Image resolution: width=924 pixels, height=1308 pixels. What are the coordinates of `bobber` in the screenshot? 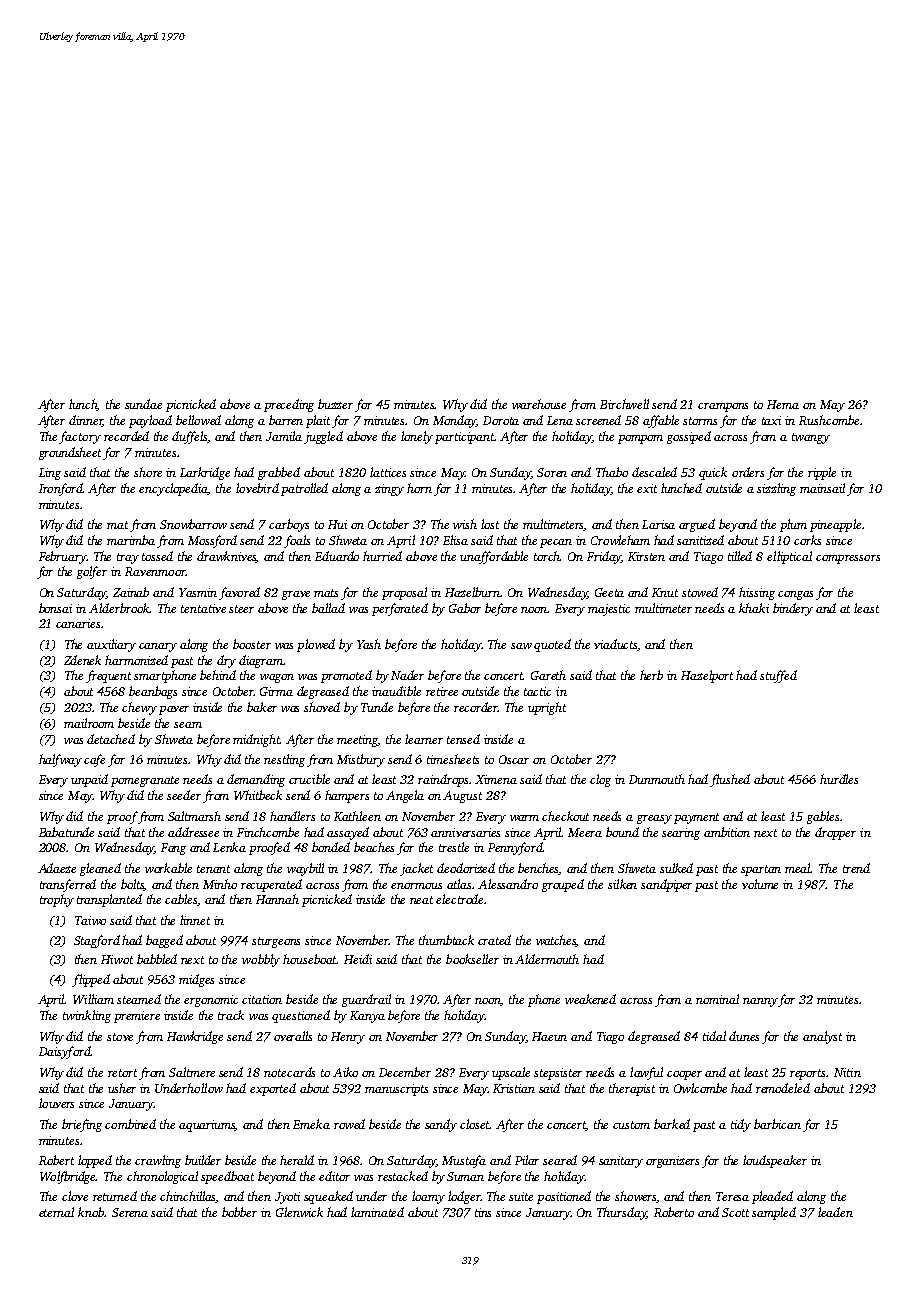 It's located at (239, 1212).
